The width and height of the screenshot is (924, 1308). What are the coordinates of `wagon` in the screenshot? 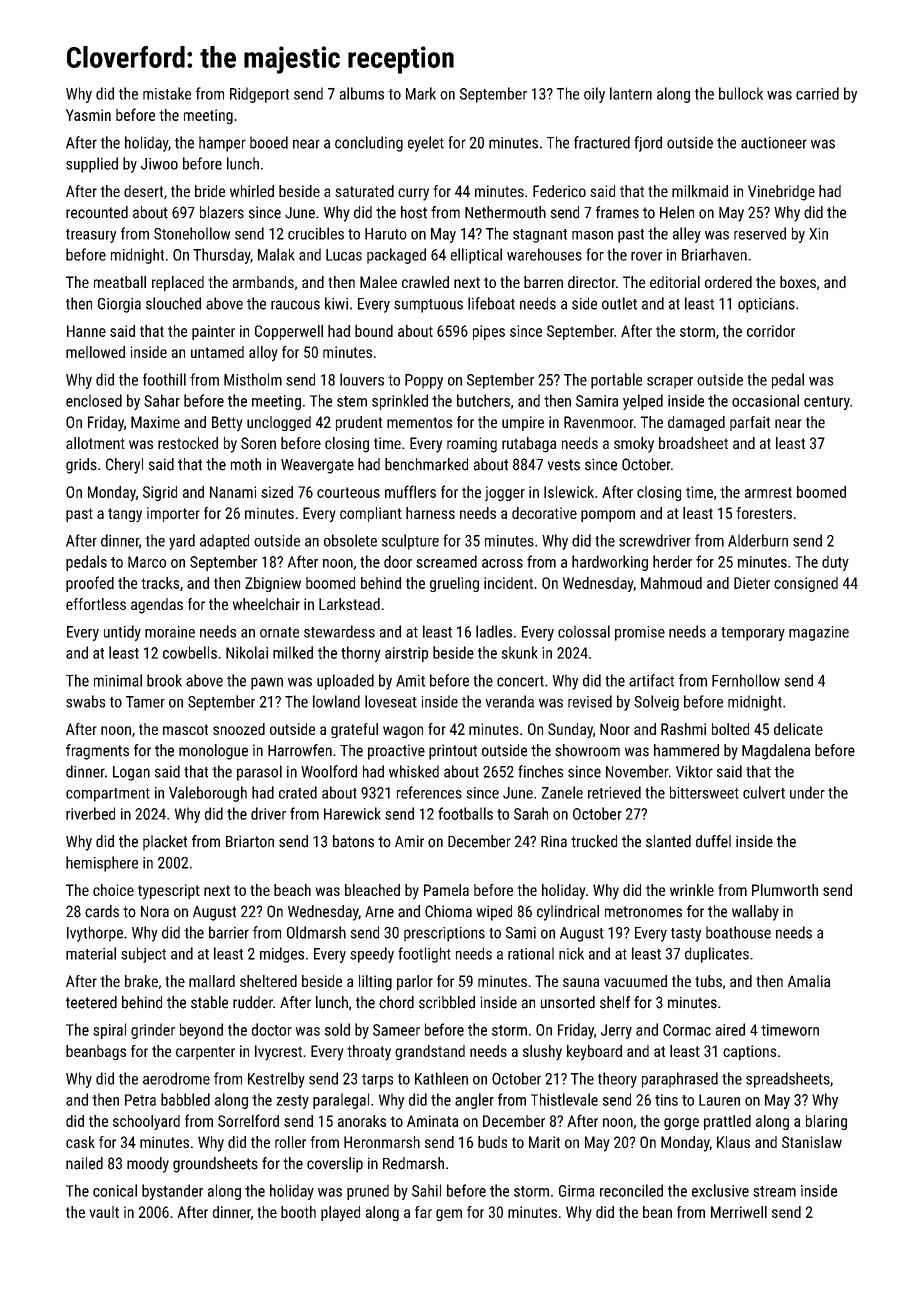 It's located at (403, 732).
